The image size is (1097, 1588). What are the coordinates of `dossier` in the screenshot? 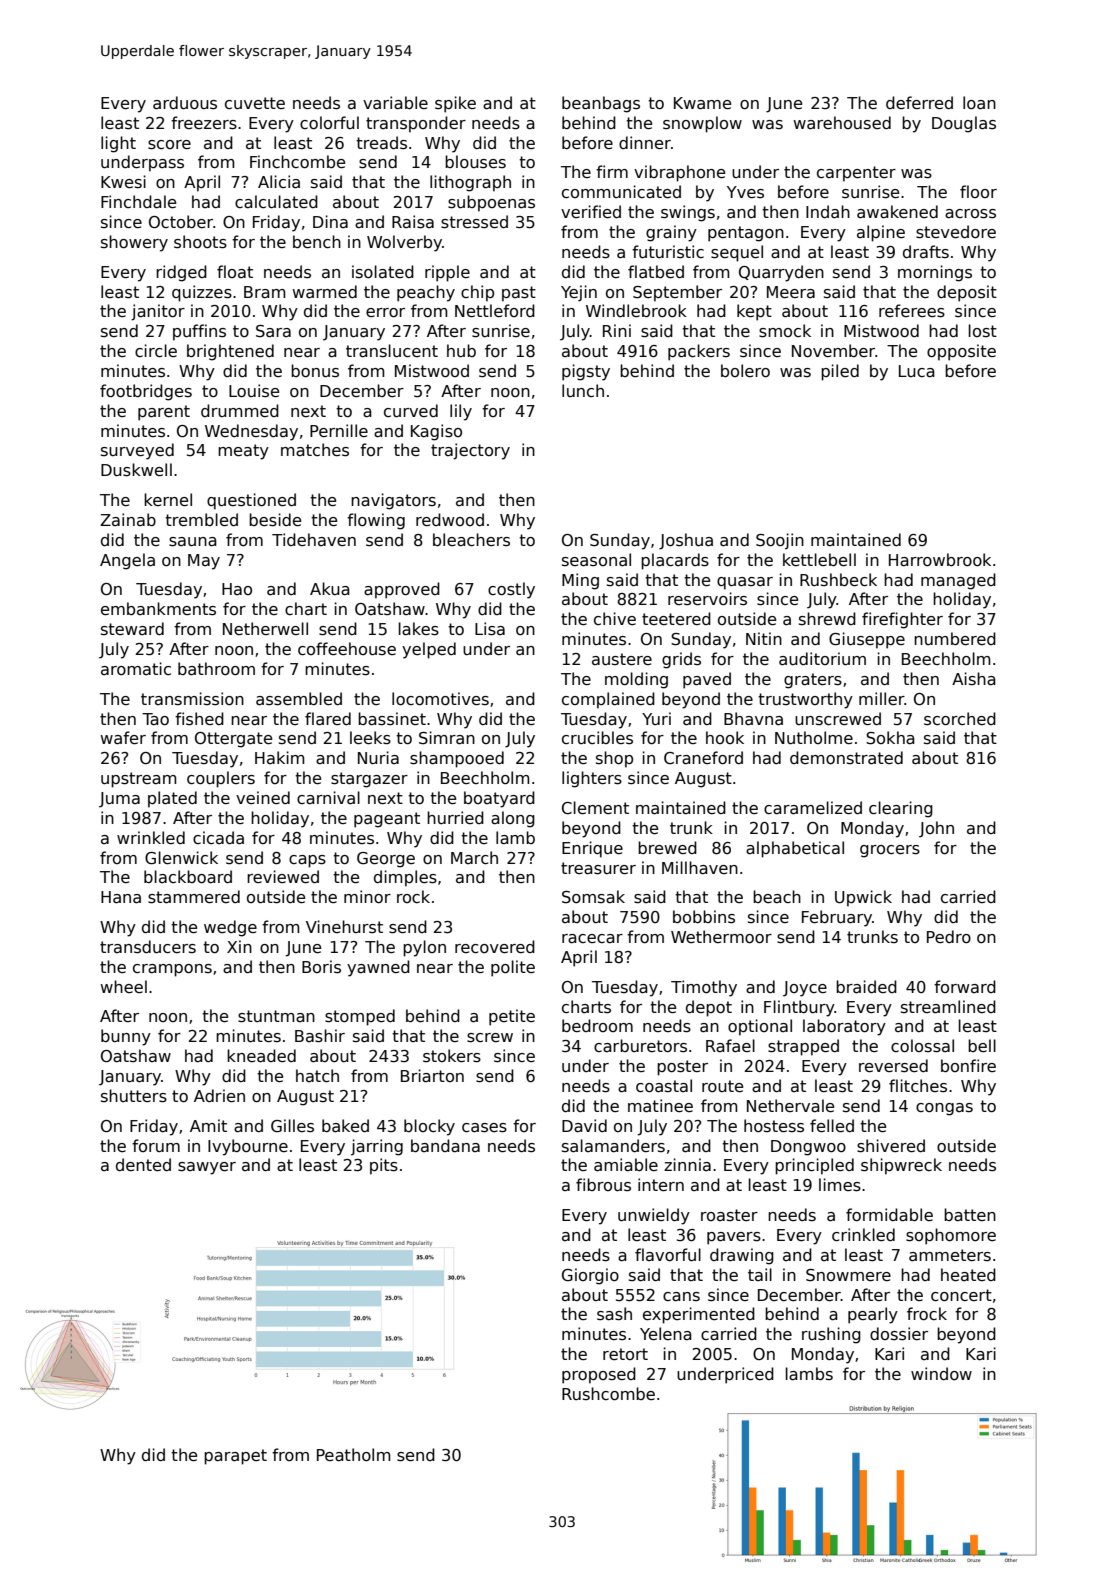 It's located at (899, 1334).
